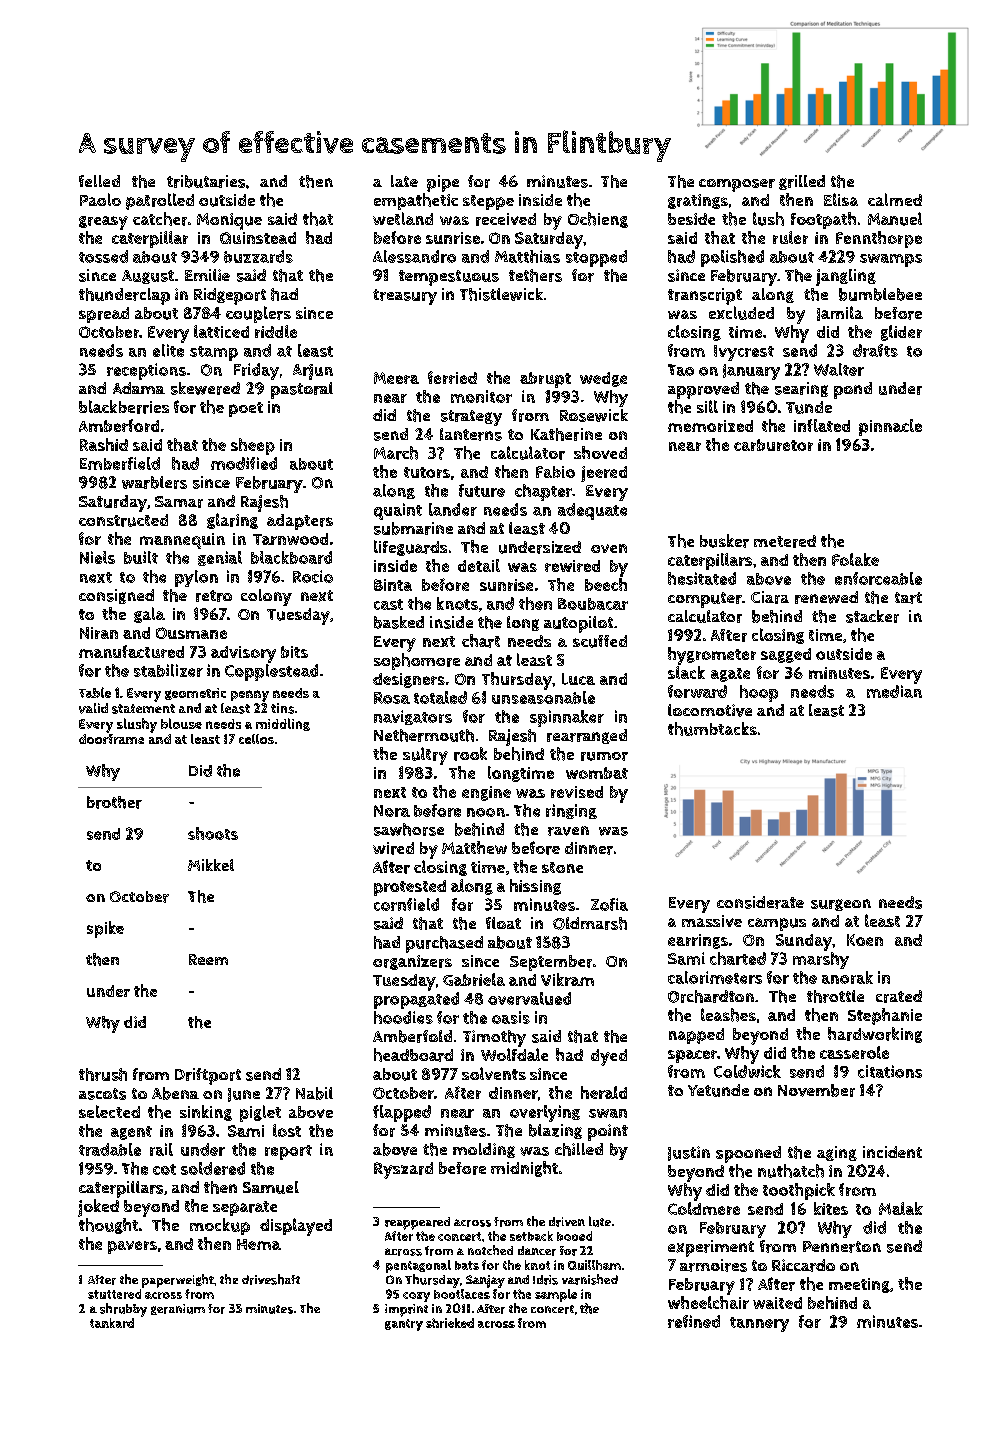  Describe the element at coordinates (531, 1236) in the page. I see `setback` at that location.
